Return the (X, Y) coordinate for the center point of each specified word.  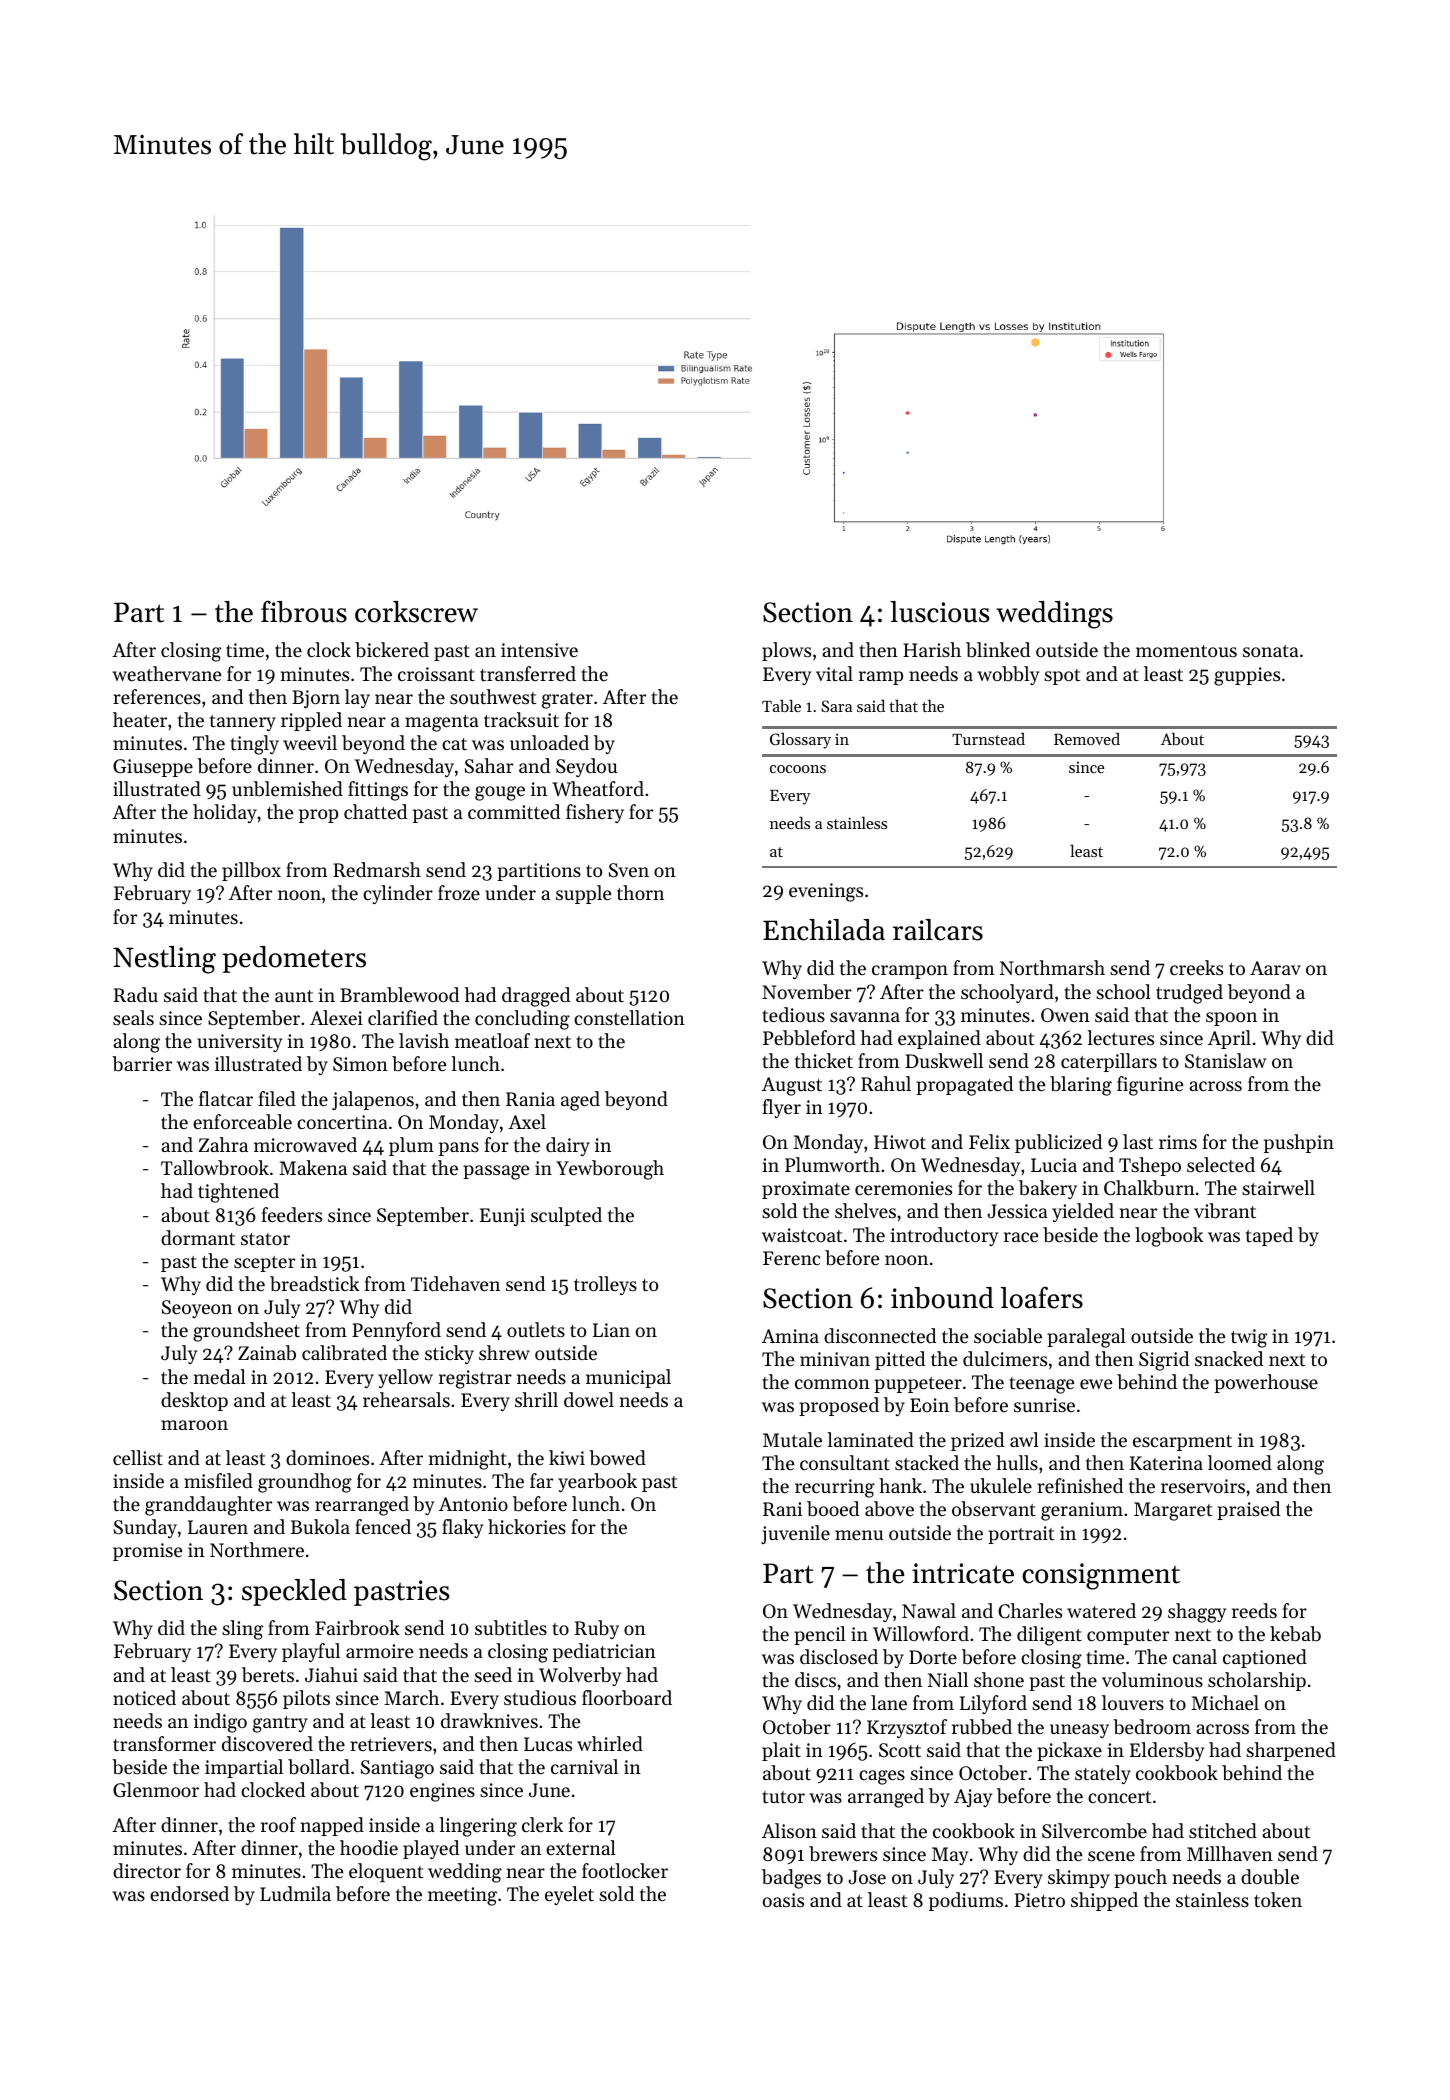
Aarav (1275, 968)
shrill (536, 1399)
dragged (536, 997)
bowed (617, 1458)
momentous (1186, 651)
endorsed (189, 1893)
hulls (1017, 1462)
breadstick (314, 1284)
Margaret (1173, 1511)
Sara (836, 706)
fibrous (304, 611)
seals (133, 1017)
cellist (138, 1457)
